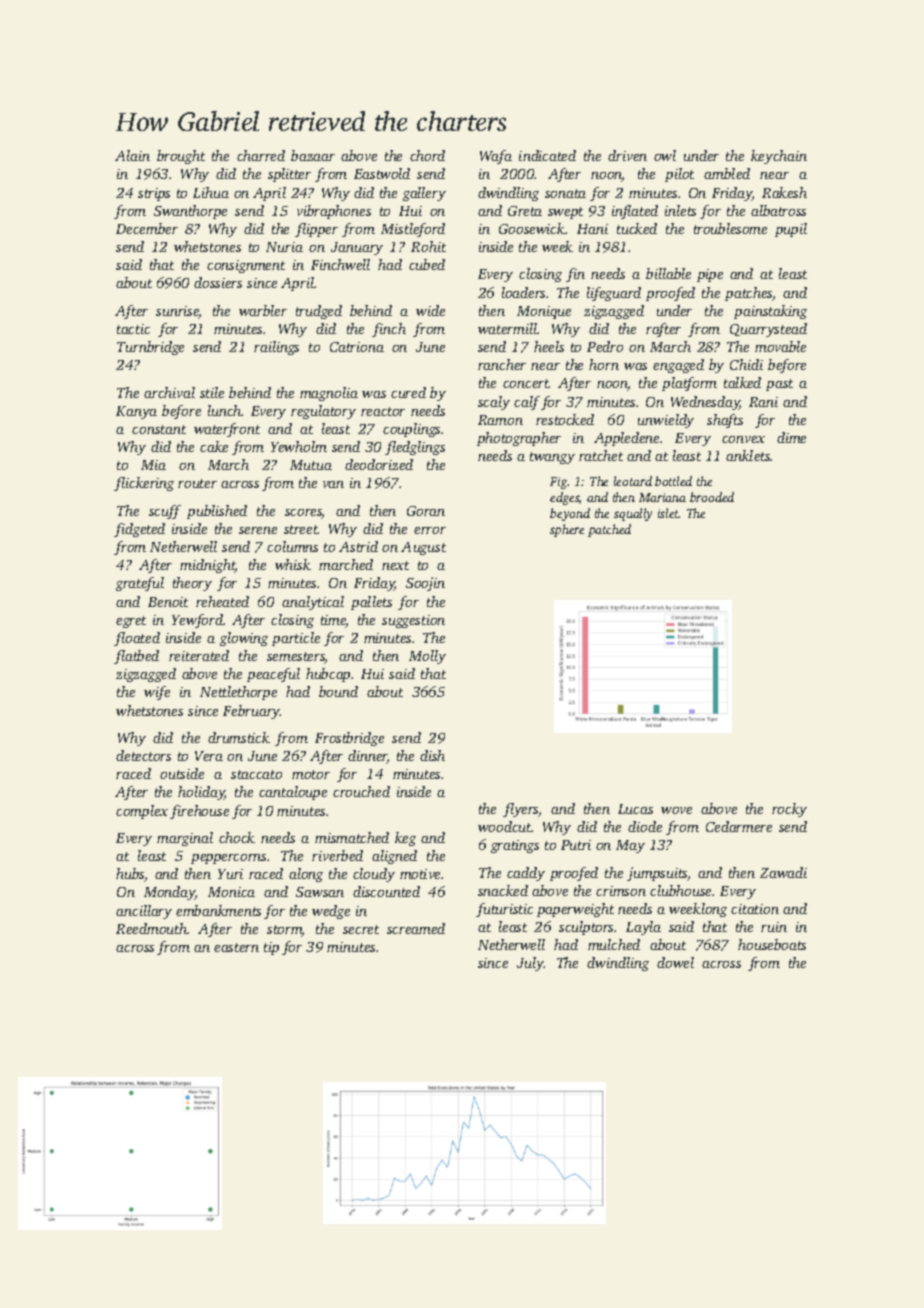  What do you see at coordinates (338, 691) in the screenshot?
I see `bound` at bounding box center [338, 691].
